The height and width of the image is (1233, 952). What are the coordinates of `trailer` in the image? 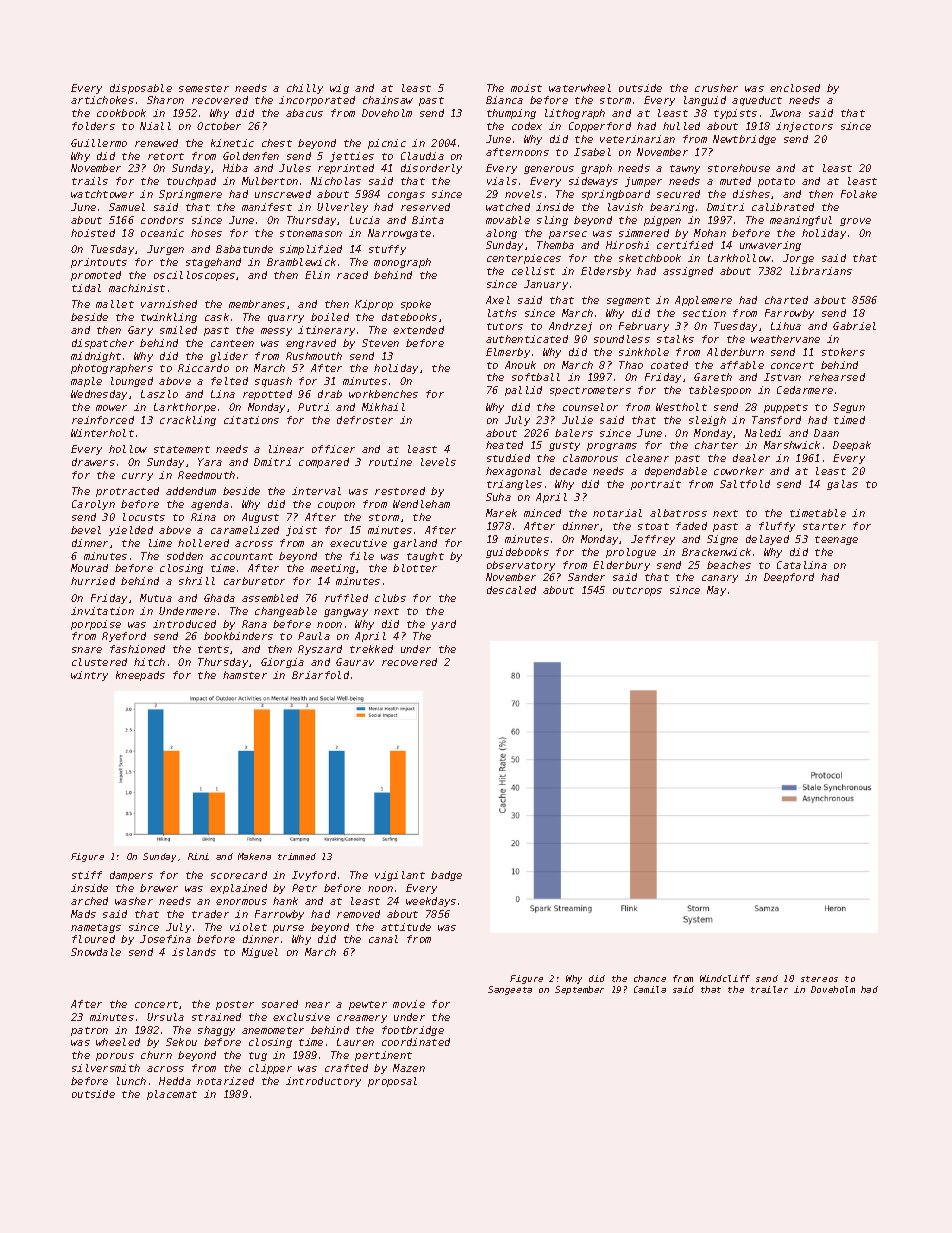 It's located at (769, 989).
